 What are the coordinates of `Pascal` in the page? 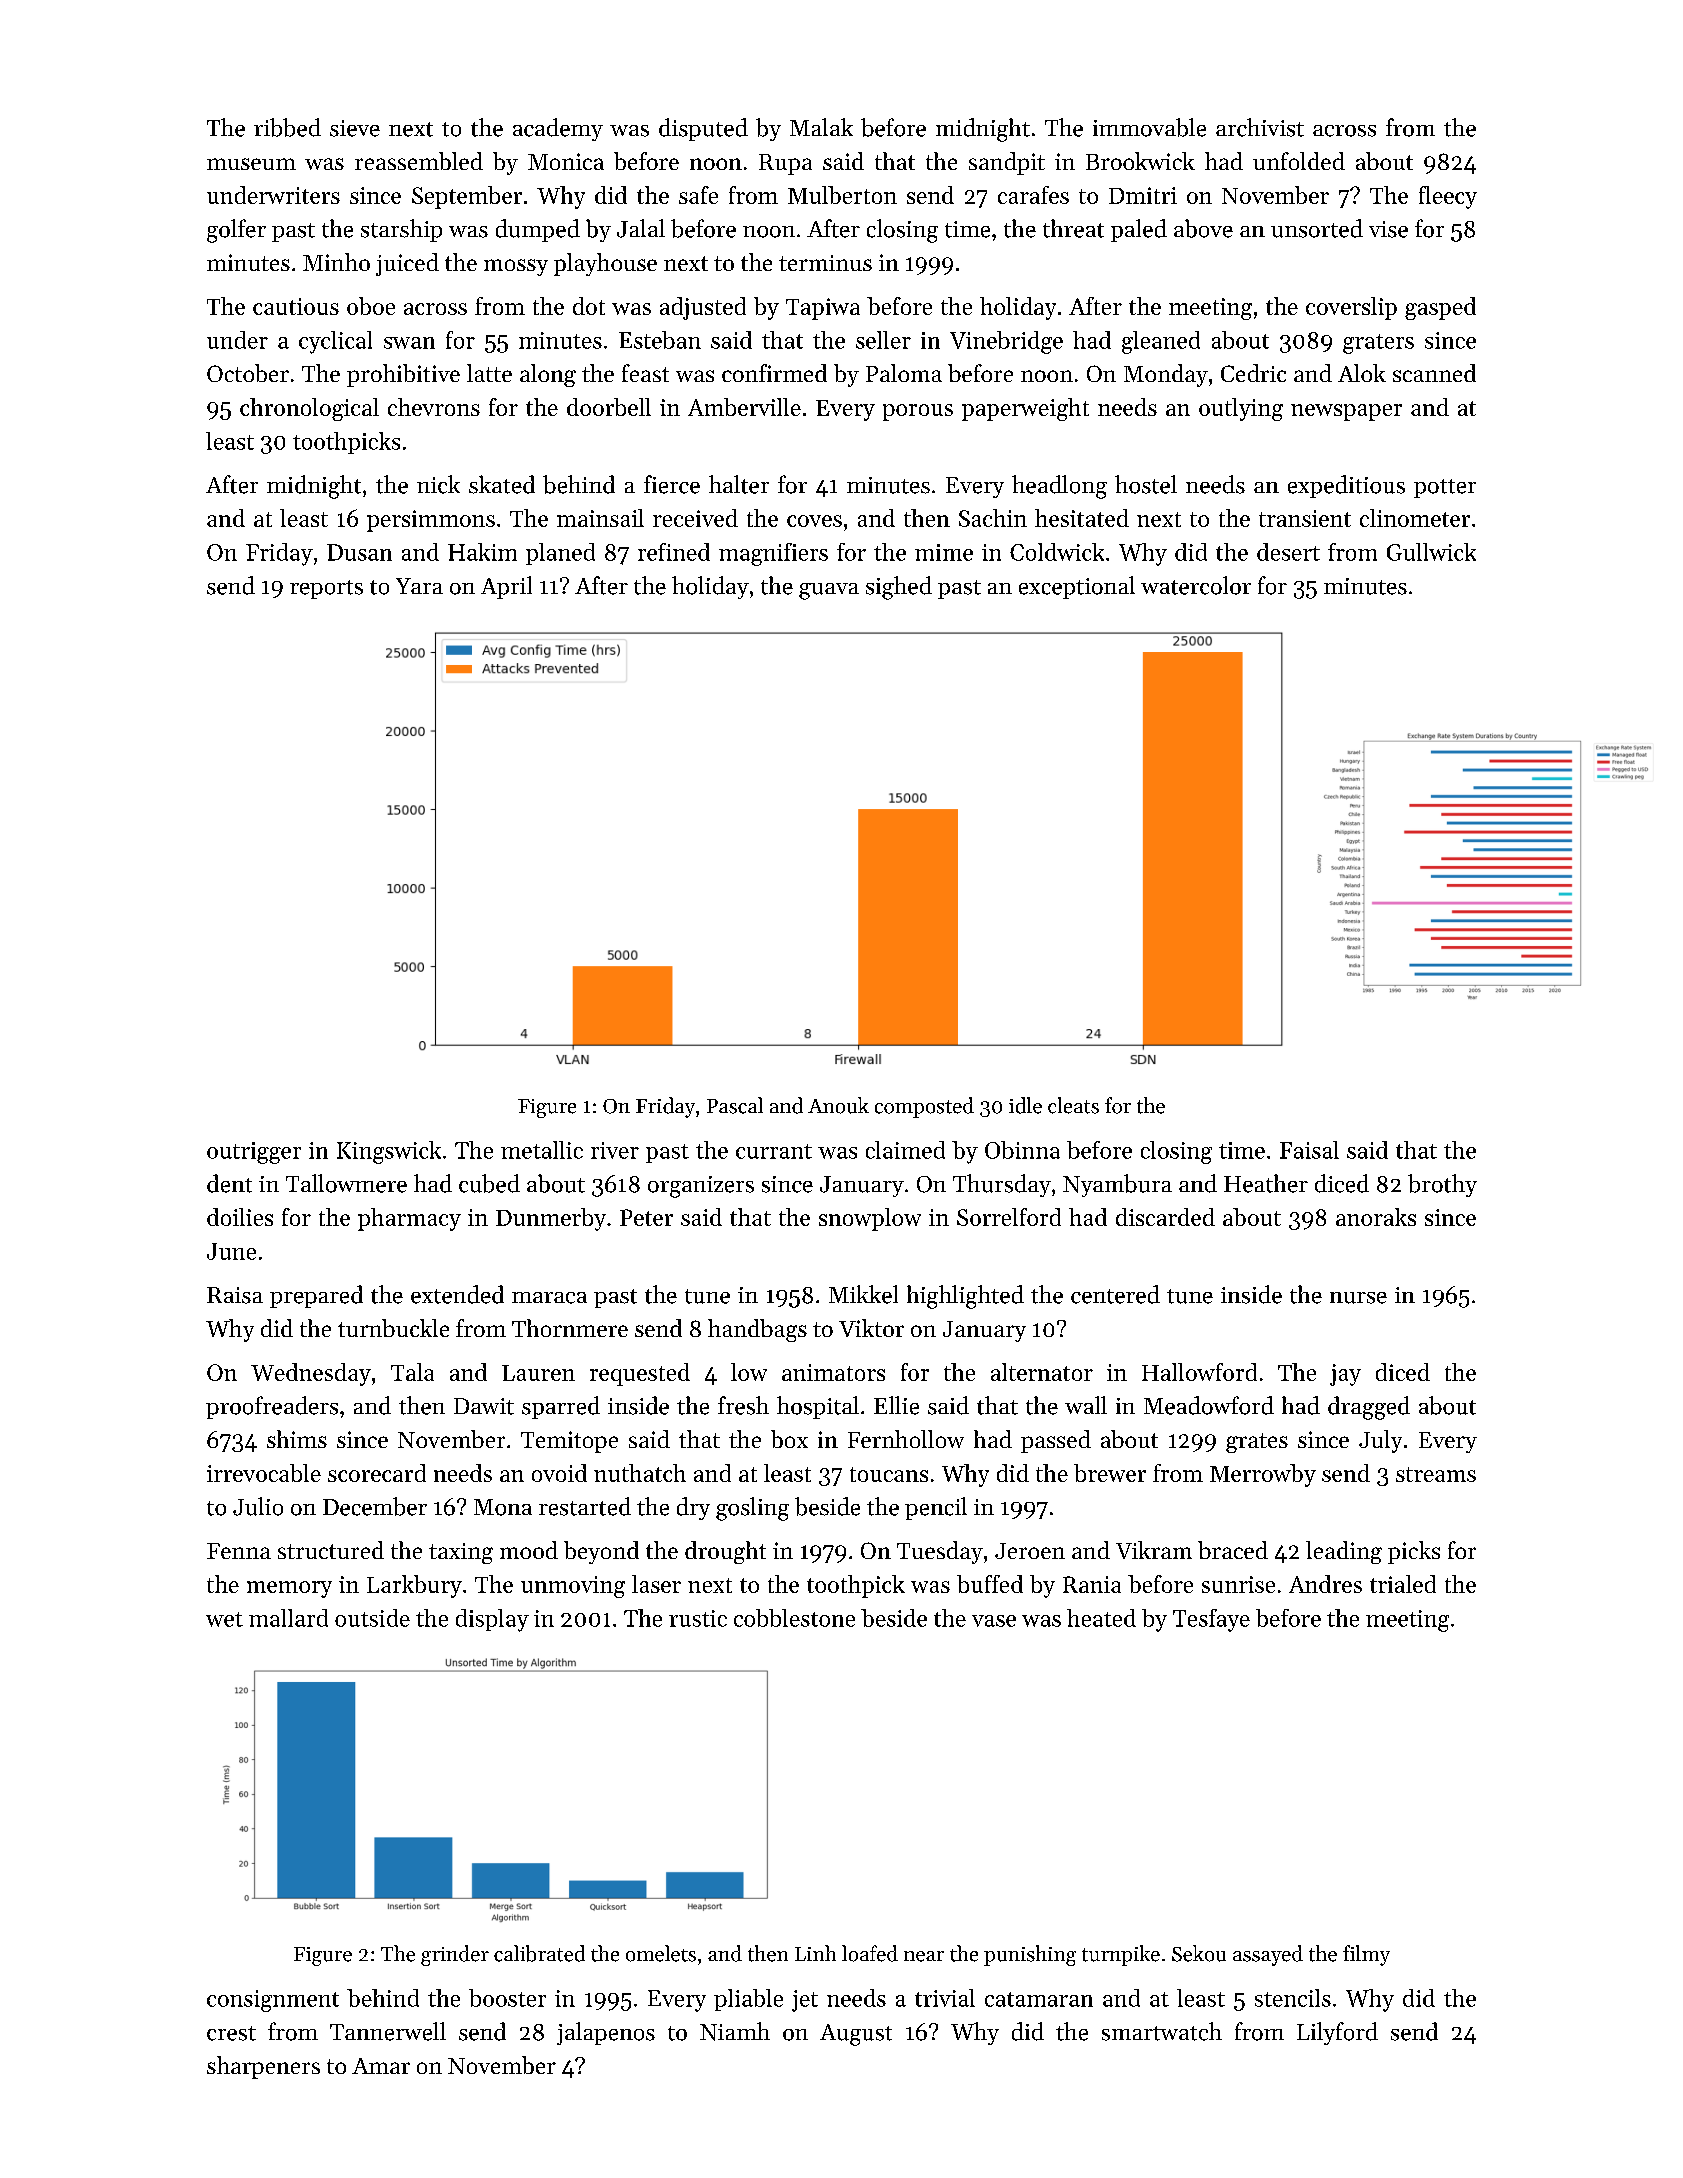 It's located at (735, 1105).
